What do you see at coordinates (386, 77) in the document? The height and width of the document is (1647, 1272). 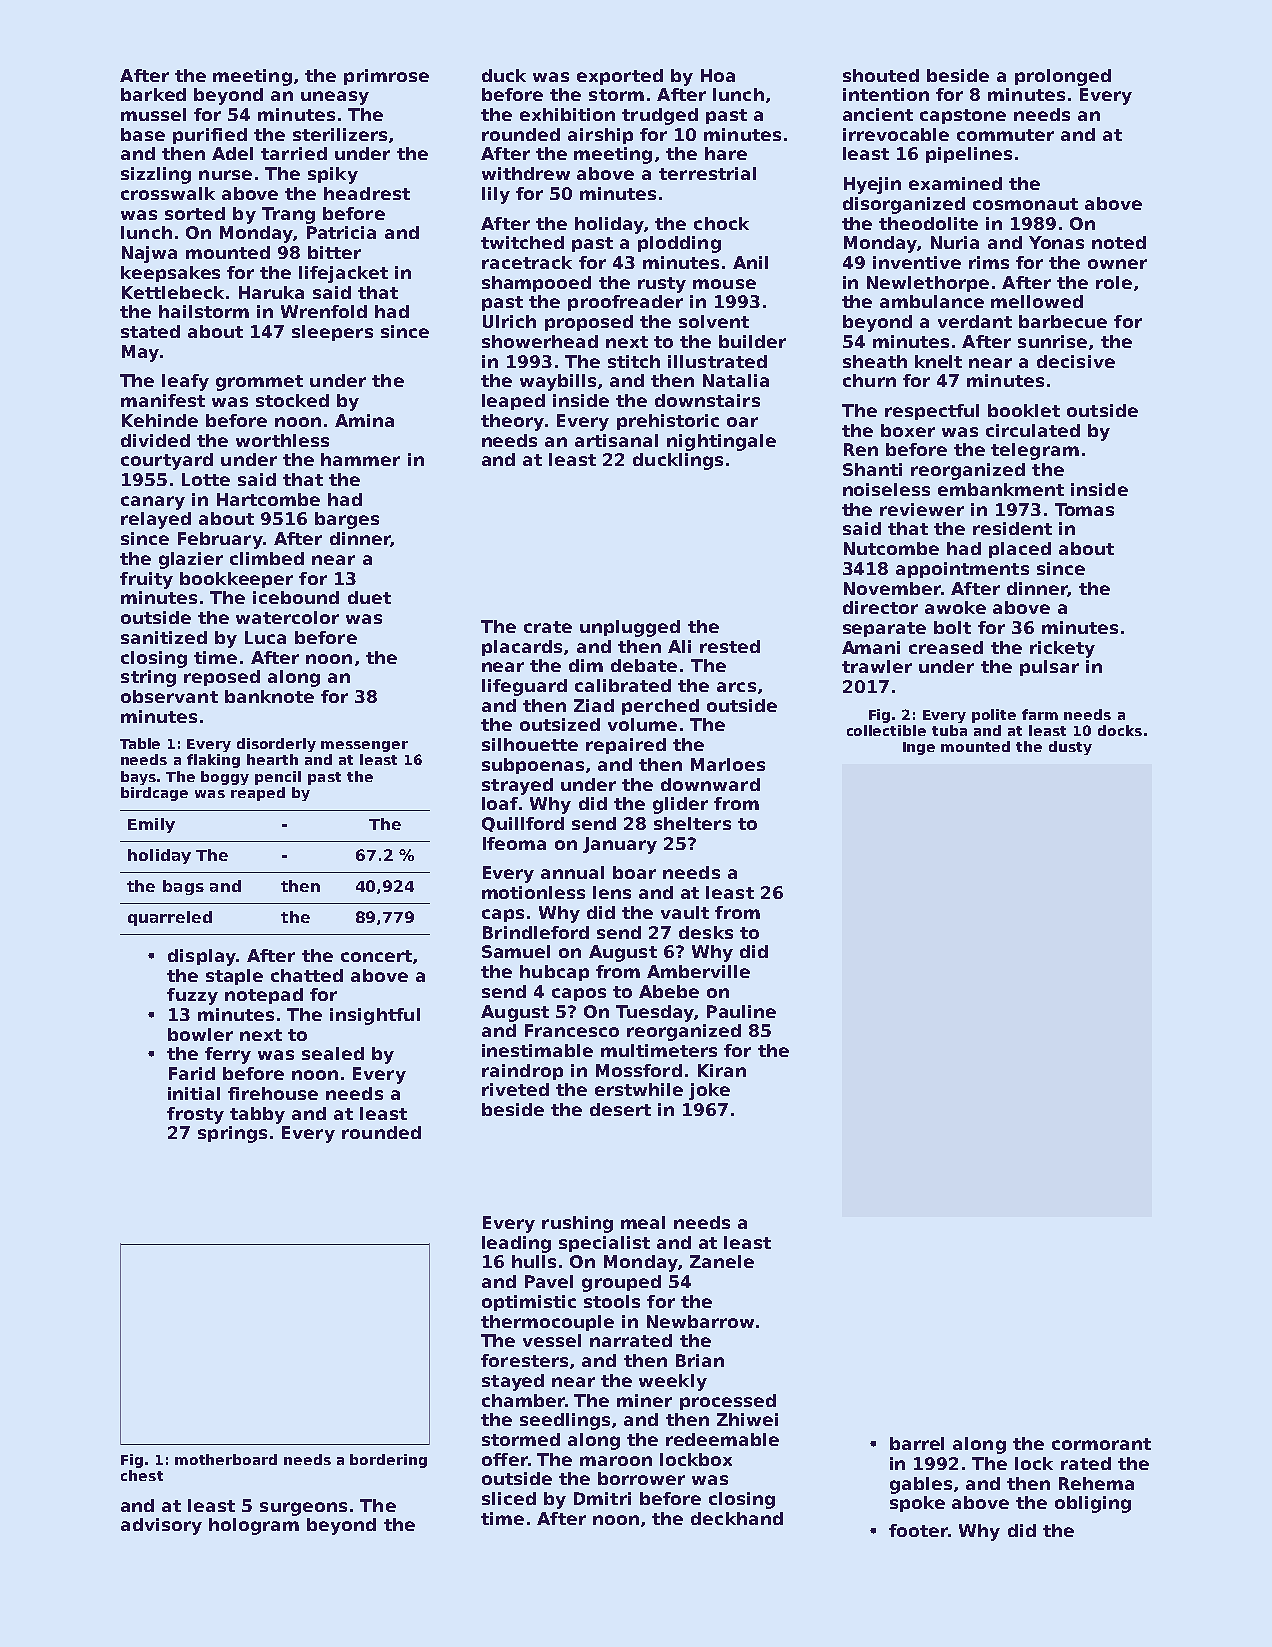 I see `primrose` at bounding box center [386, 77].
